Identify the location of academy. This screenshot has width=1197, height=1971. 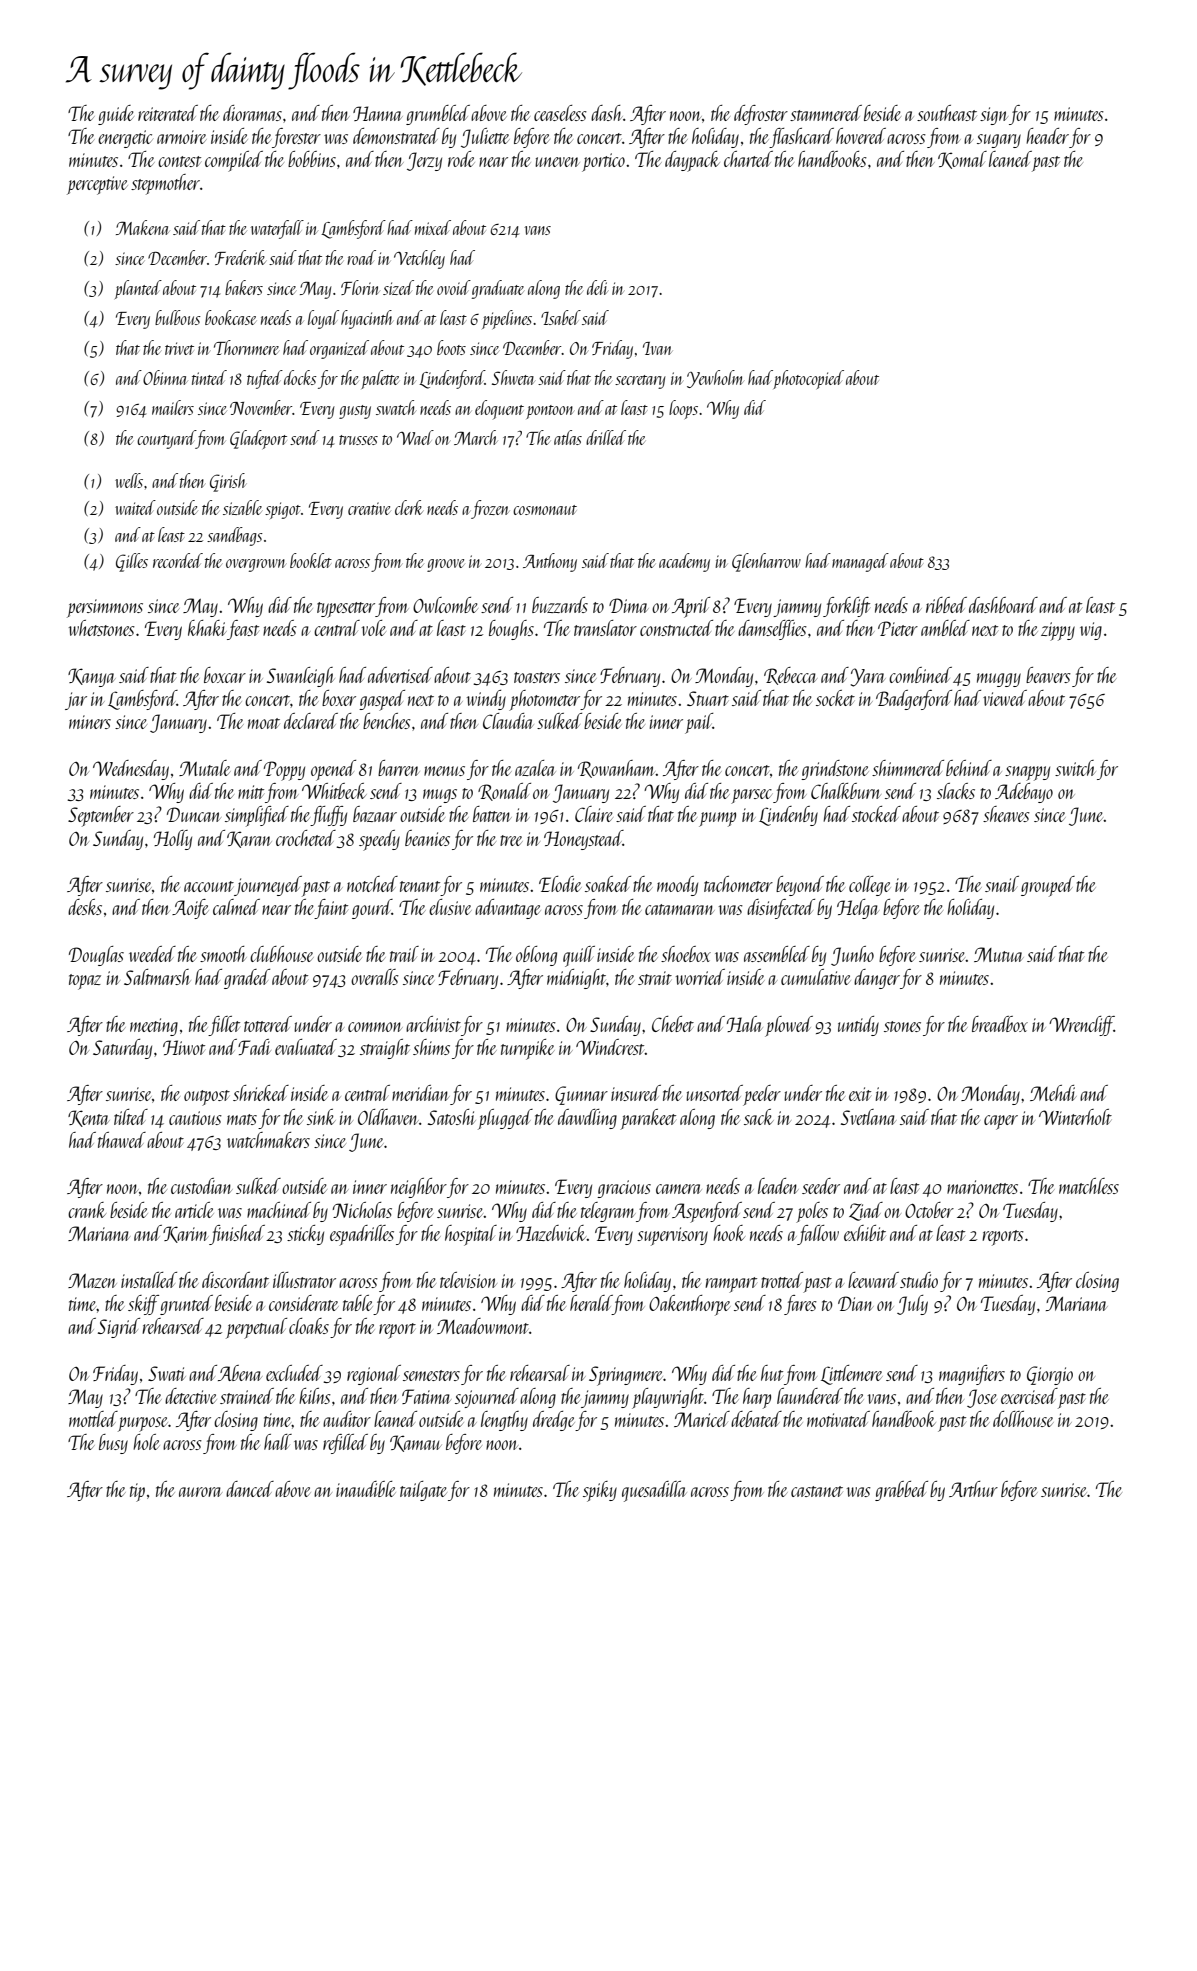
(684, 562).
